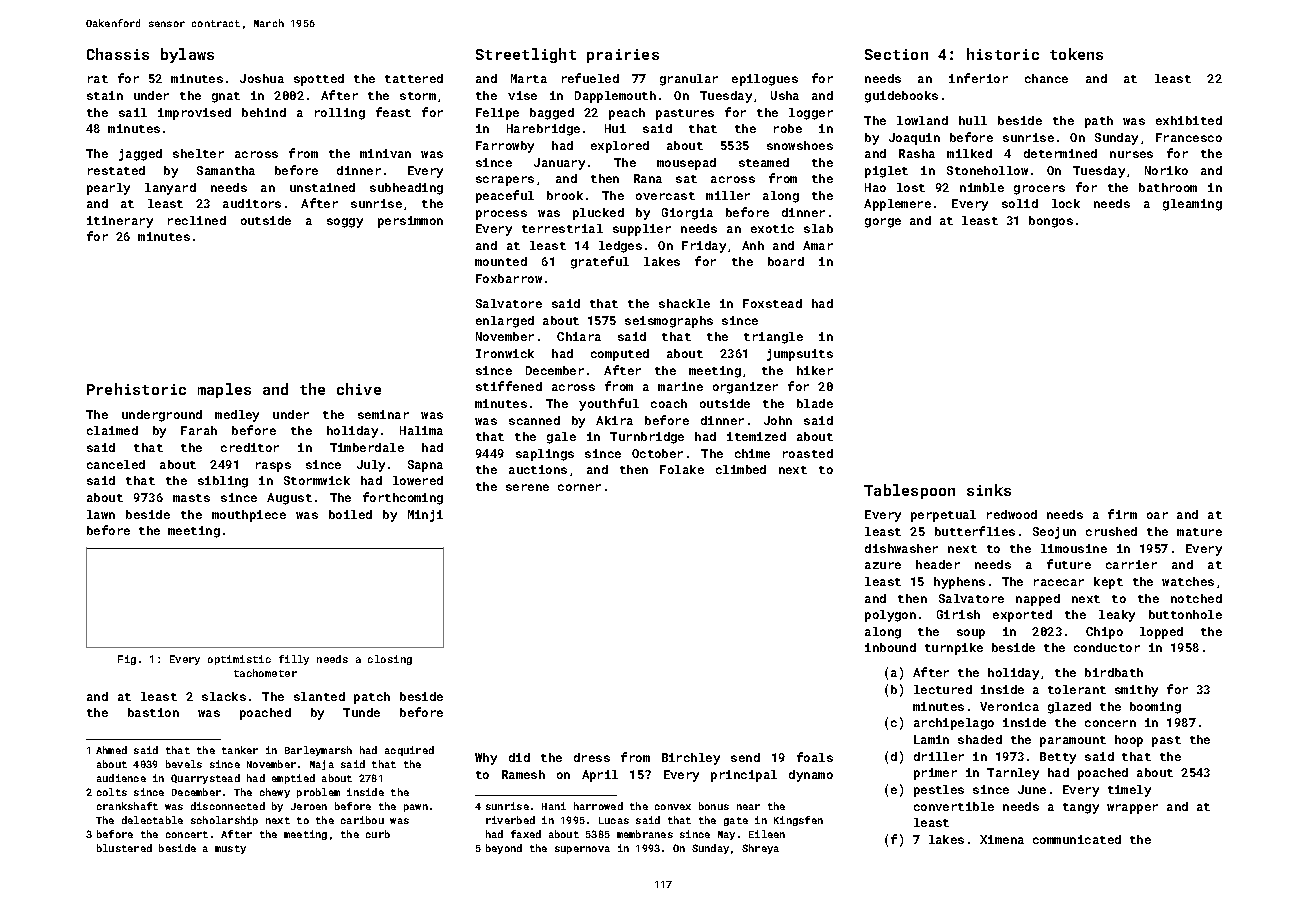  Describe the element at coordinates (1136, 691) in the page. I see `smithy` at that location.
